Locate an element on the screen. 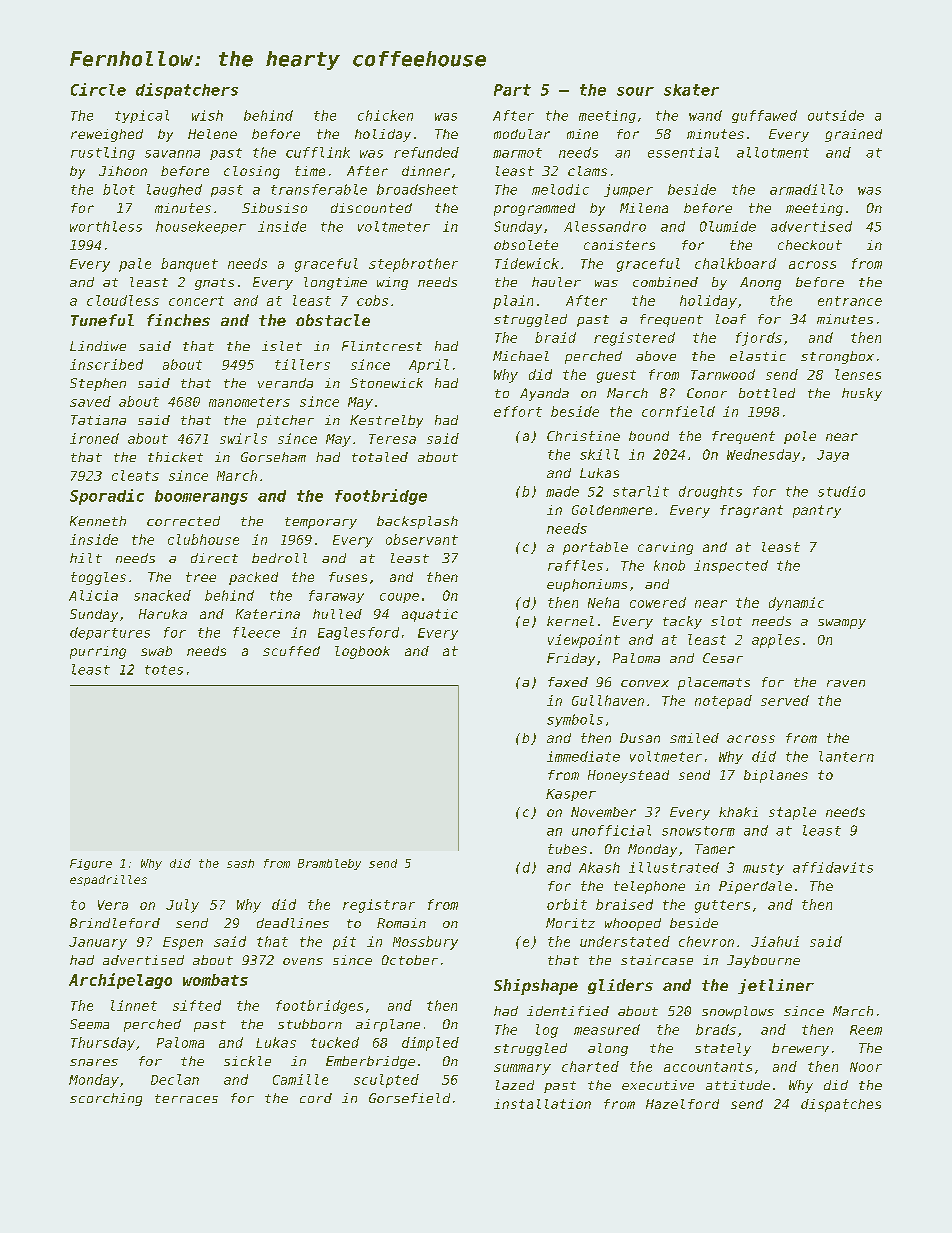 The height and width of the screenshot is (1233, 952). canisters is located at coordinates (619, 245).
